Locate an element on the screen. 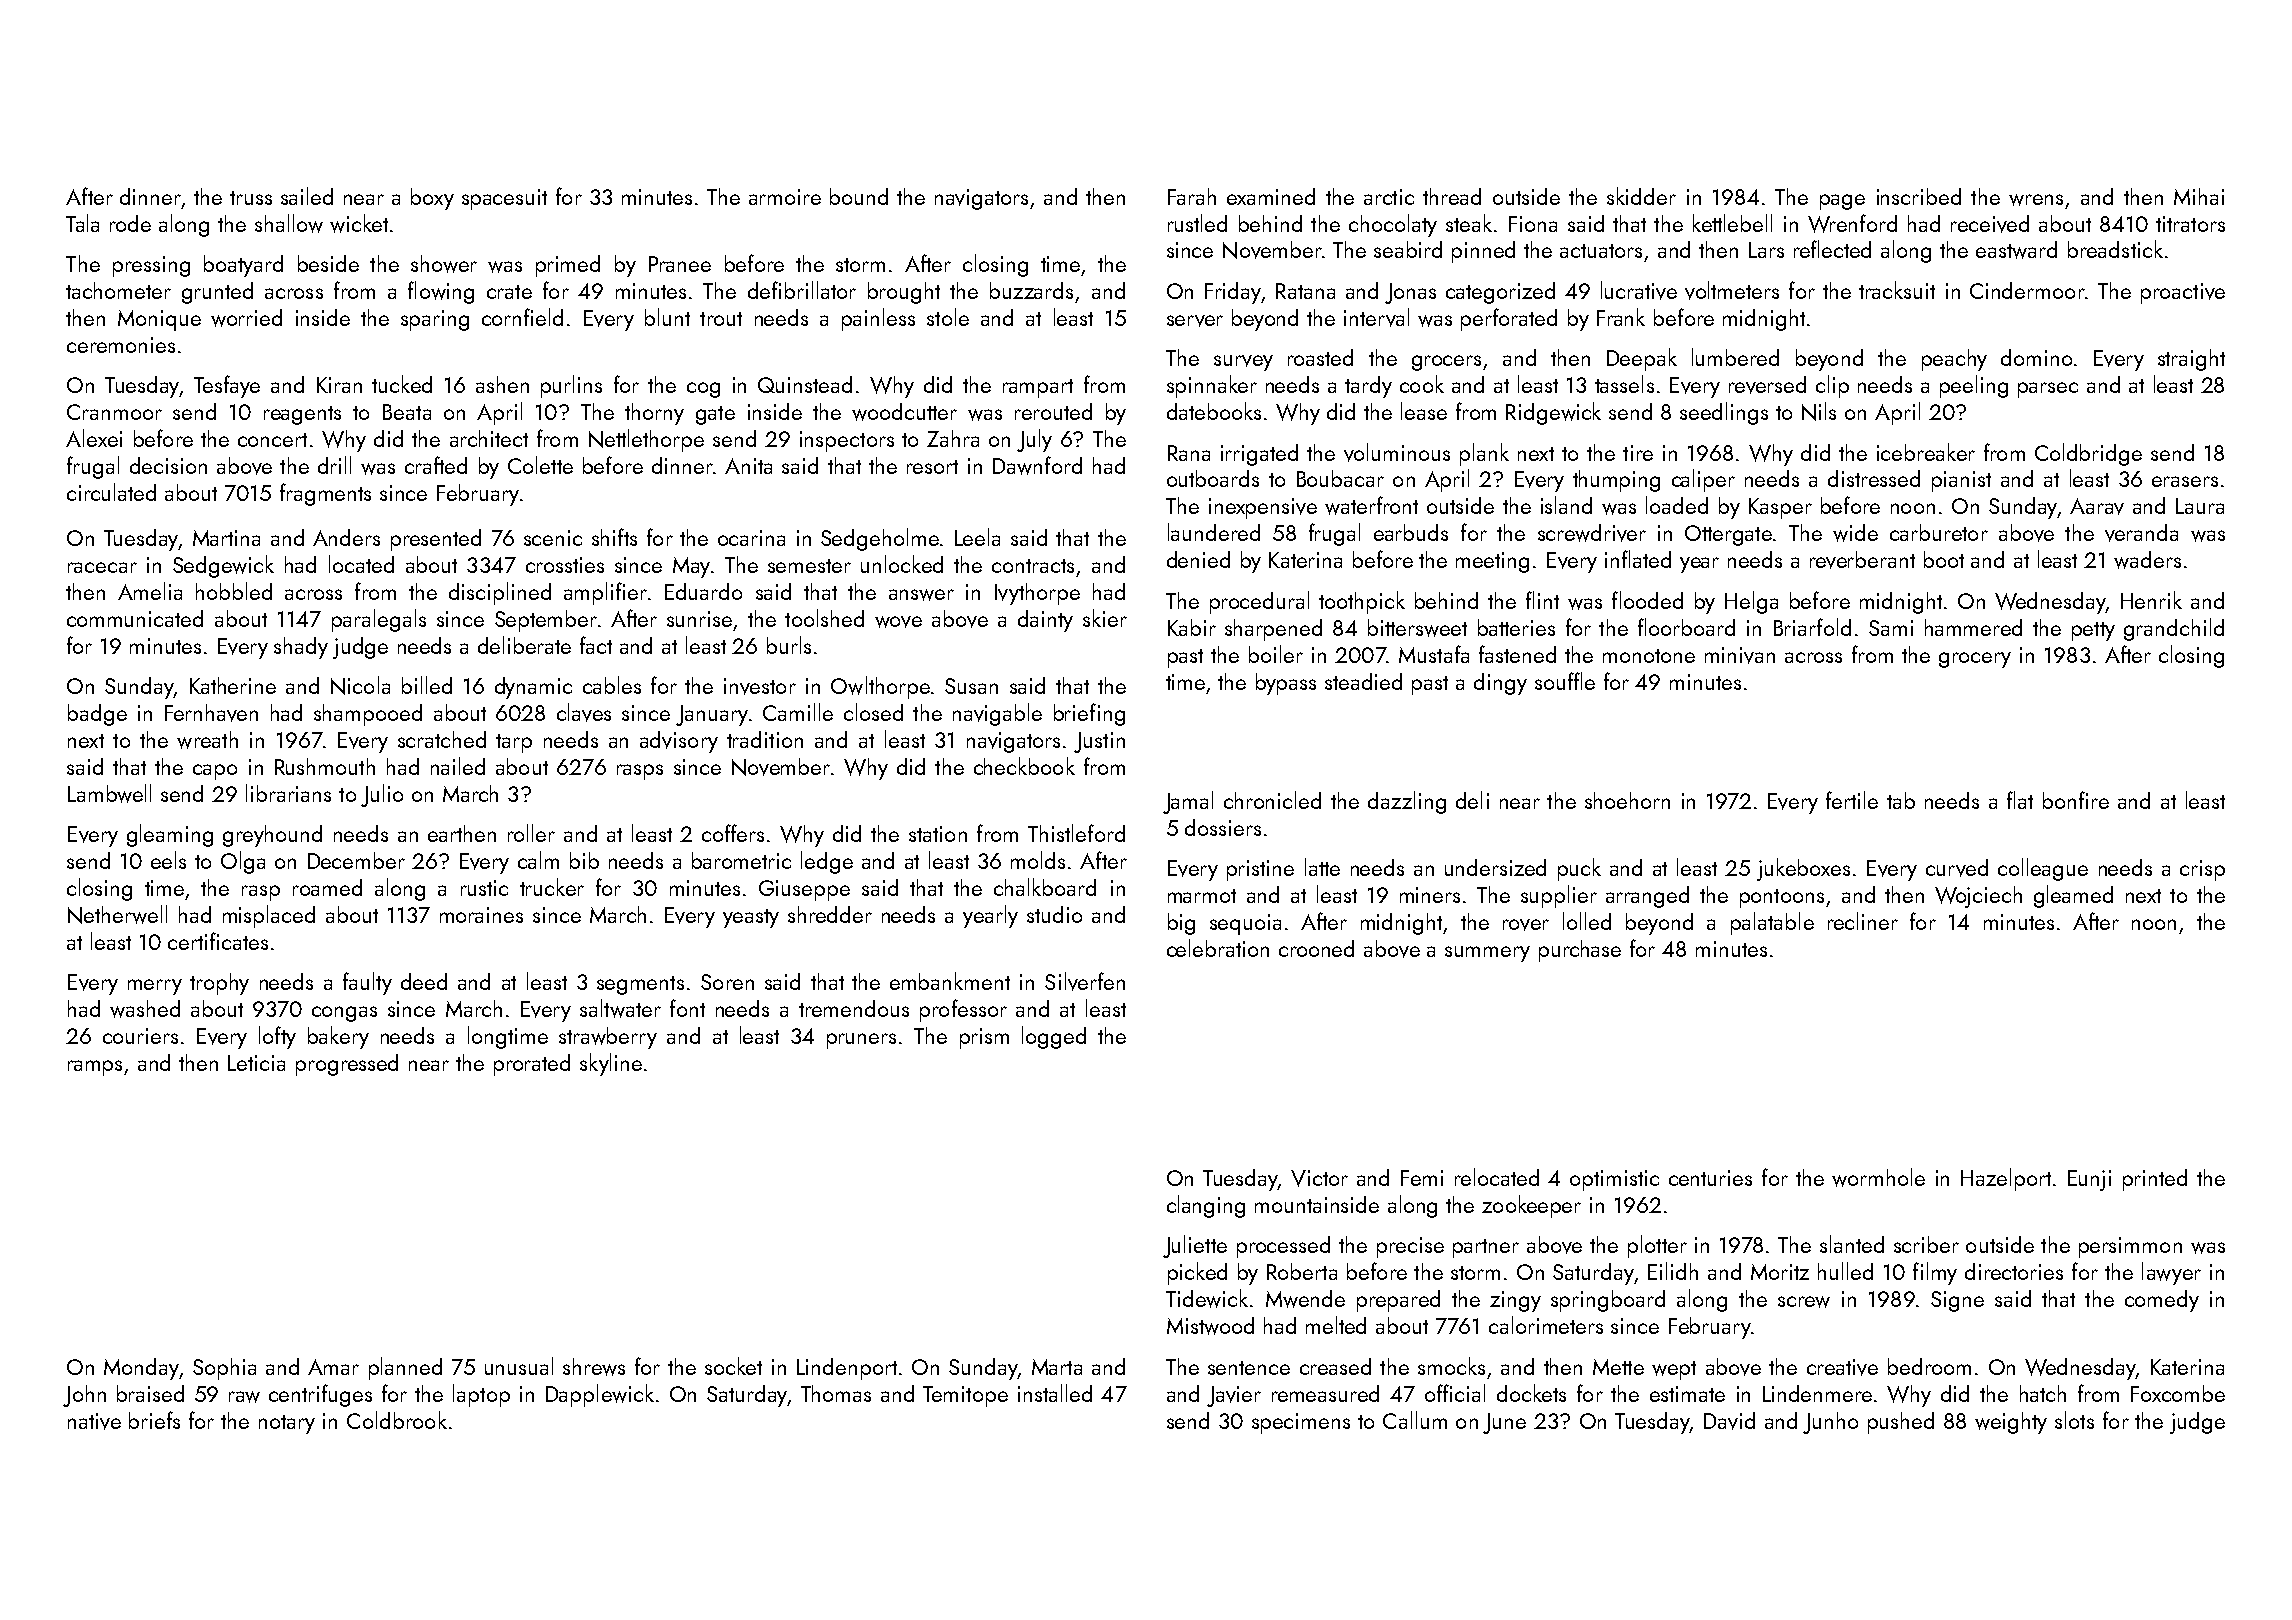 The image size is (2292, 1620). tardy is located at coordinates (1368, 387).
